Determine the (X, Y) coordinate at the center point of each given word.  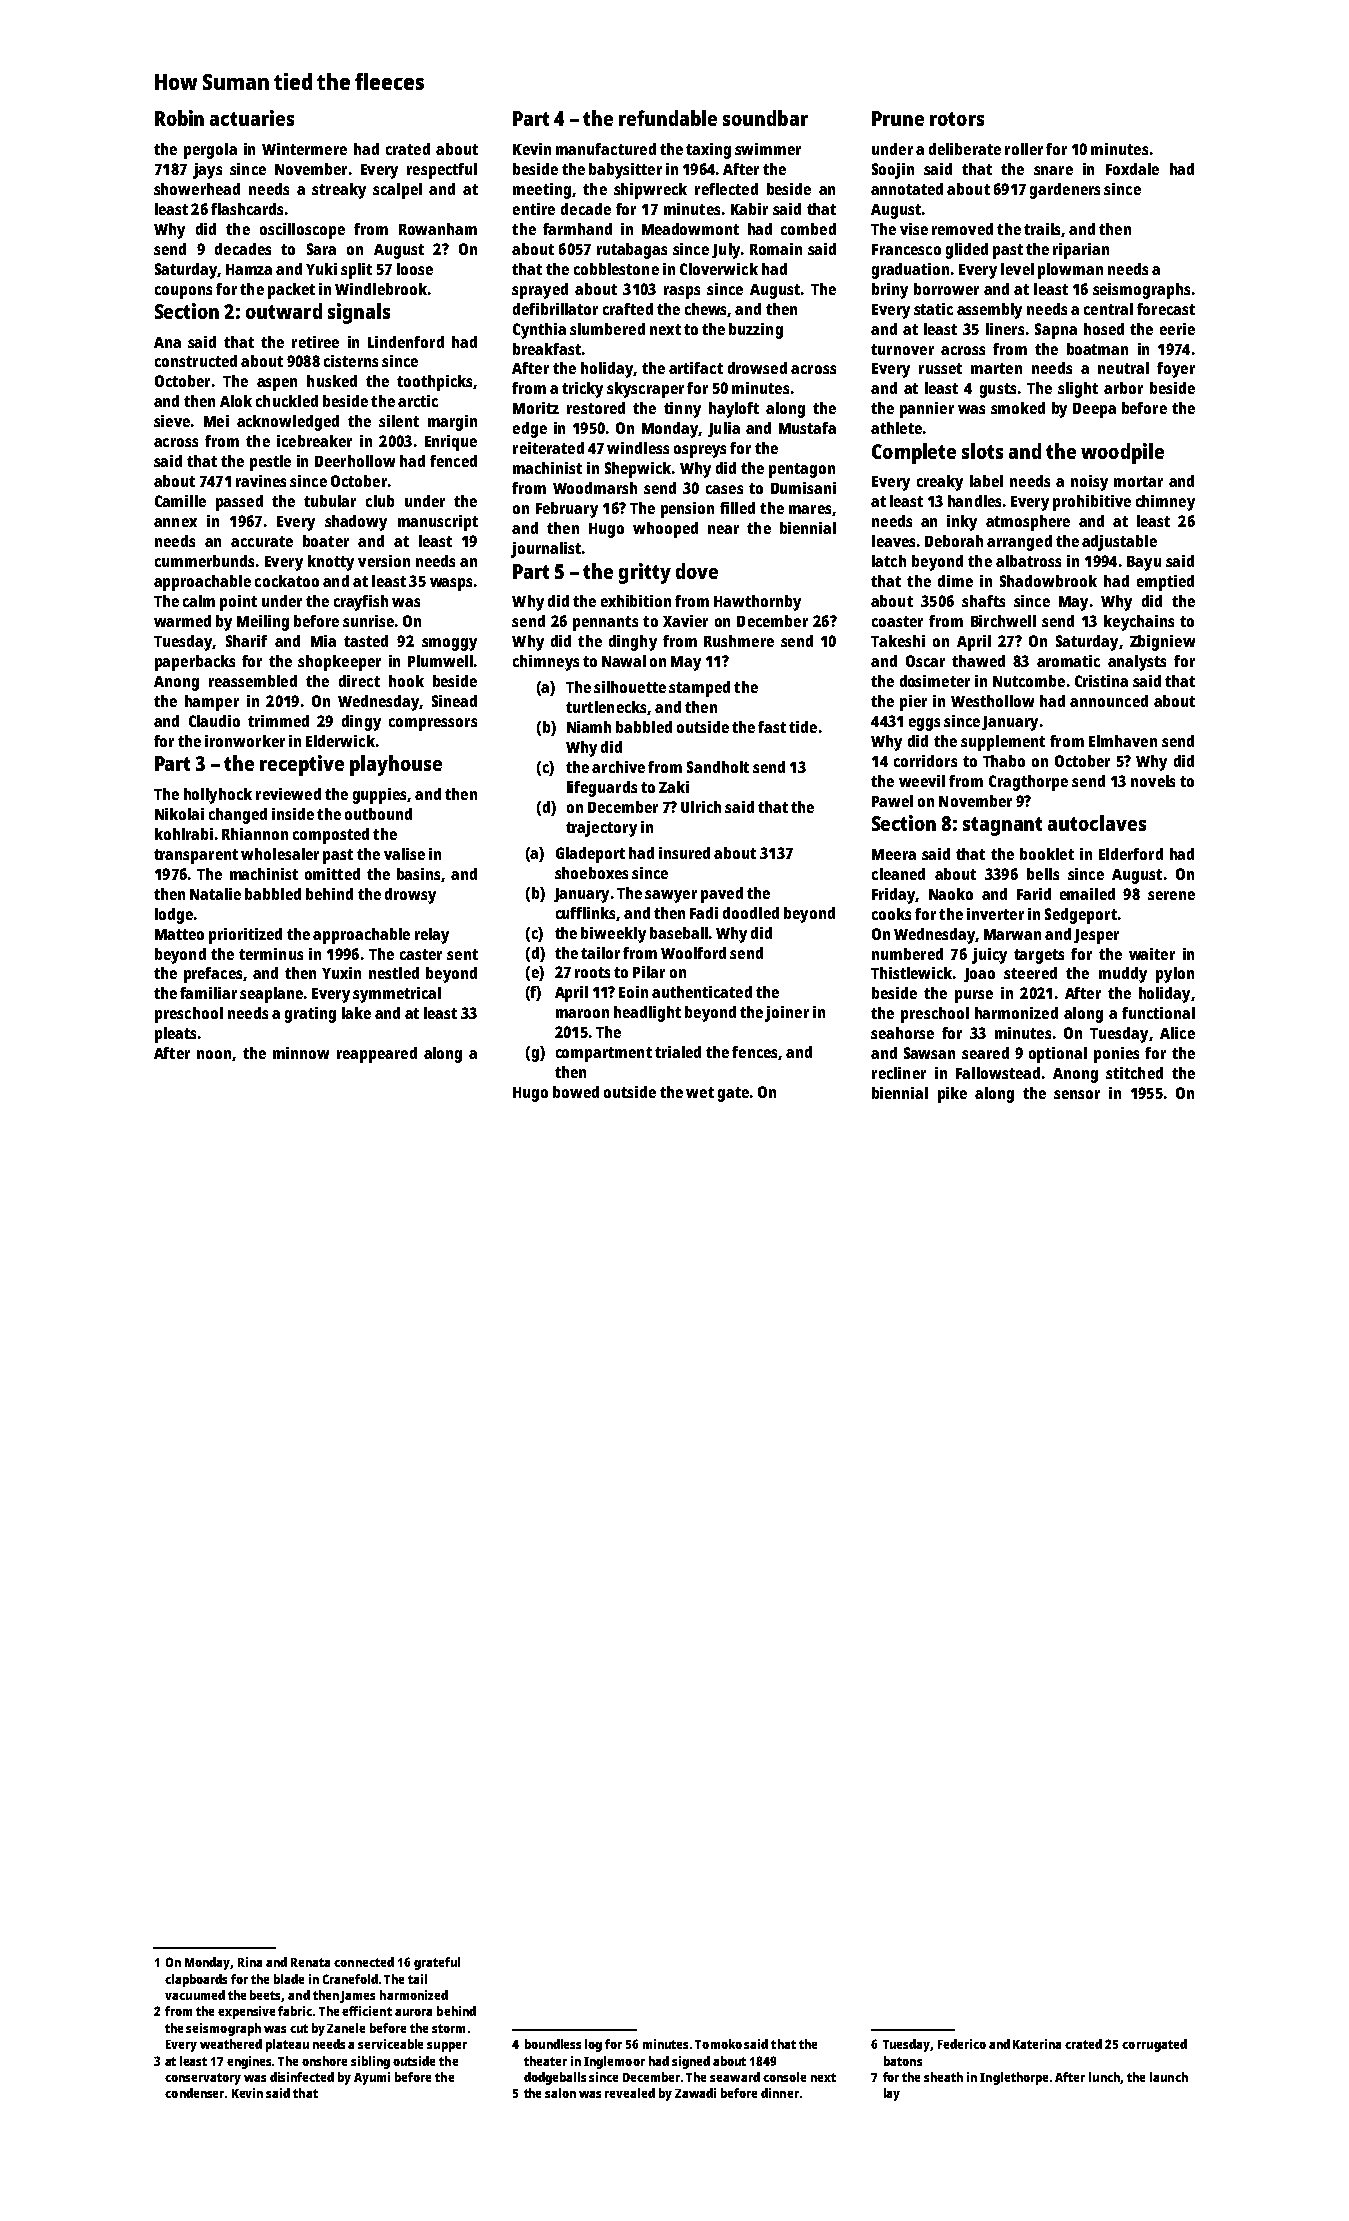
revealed (630, 2093)
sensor (1077, 1094)
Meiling (263, 623)
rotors (957, 119)
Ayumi (372, 2078)
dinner (780, 2093)
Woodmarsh (595, 488)
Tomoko (718, 2044)
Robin (179, 118)
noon (214, 1054)
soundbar (765, 118)
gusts (998, 390)
